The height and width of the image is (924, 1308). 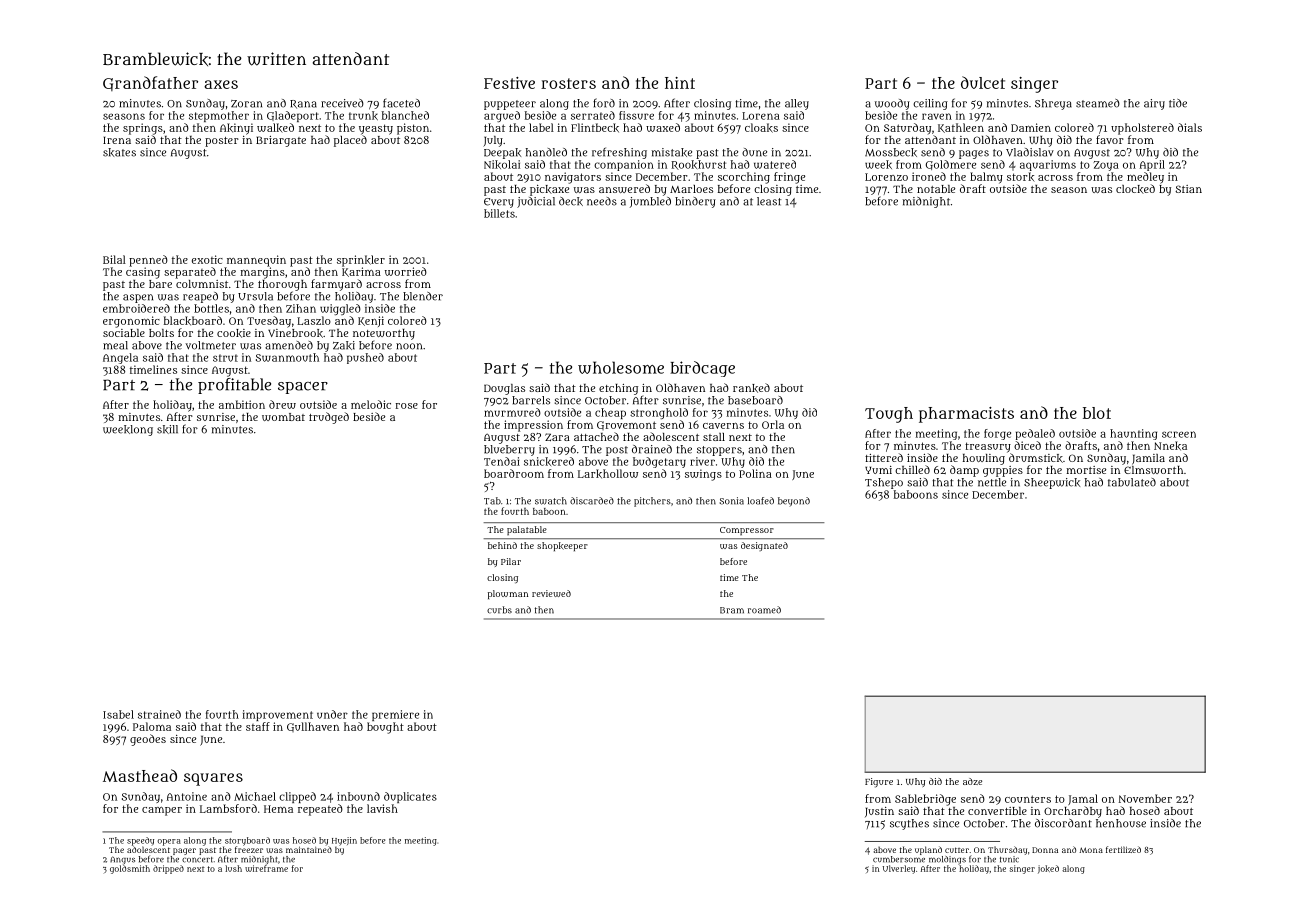 What do you see at coordinates (680, 83) in the image?
I see `hint` at bounding box center [680, 83].
